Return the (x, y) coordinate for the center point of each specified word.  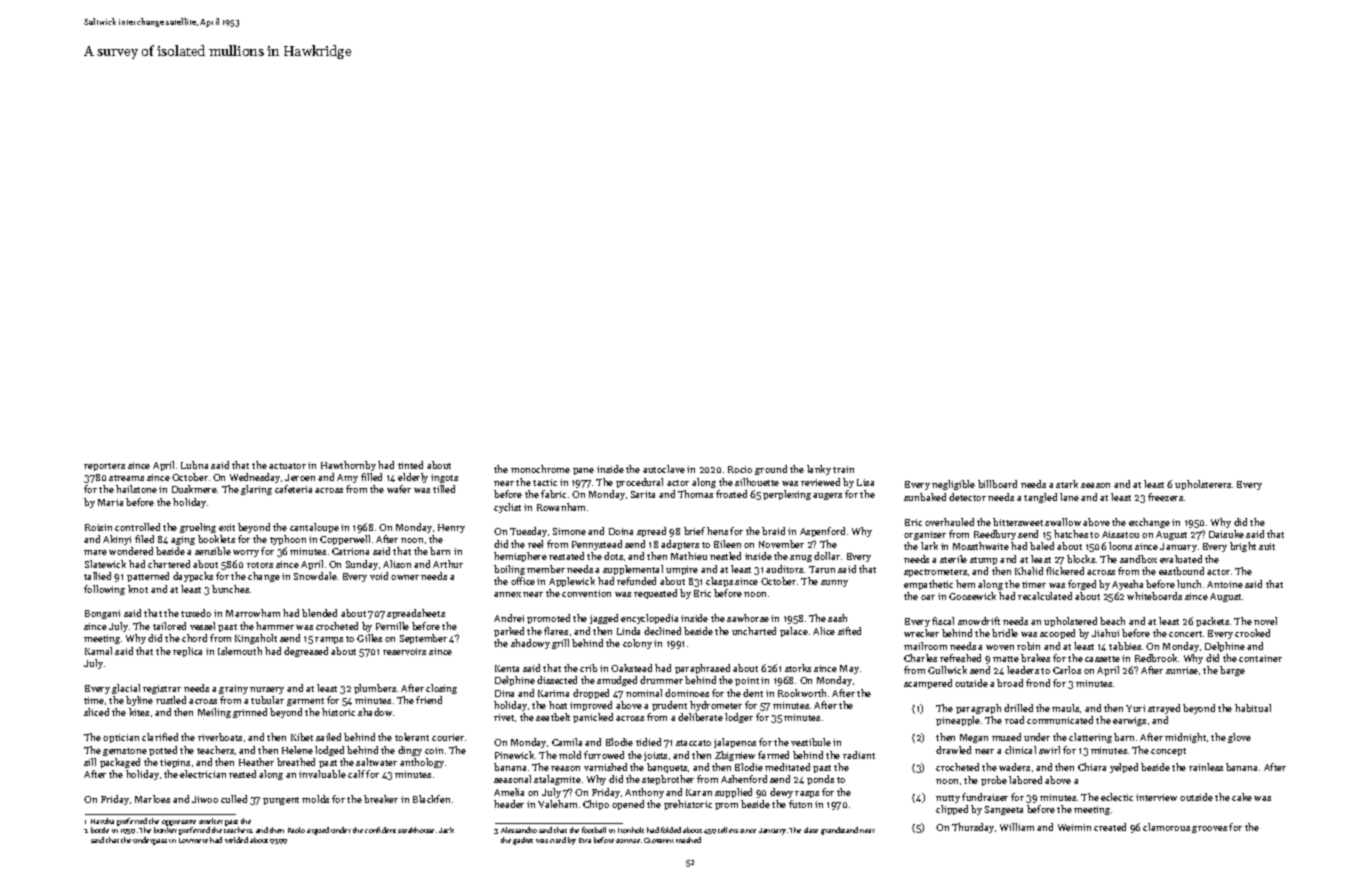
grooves (1209, 829)
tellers (728, 830)
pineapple (958, 721)
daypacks (193, 577)
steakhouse (416, 830)
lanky (819, 470)
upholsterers (1203, 485)
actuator (287, 466)
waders (1014, 767)
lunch (1189, 584)
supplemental (633, 570)
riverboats (220, 737)
